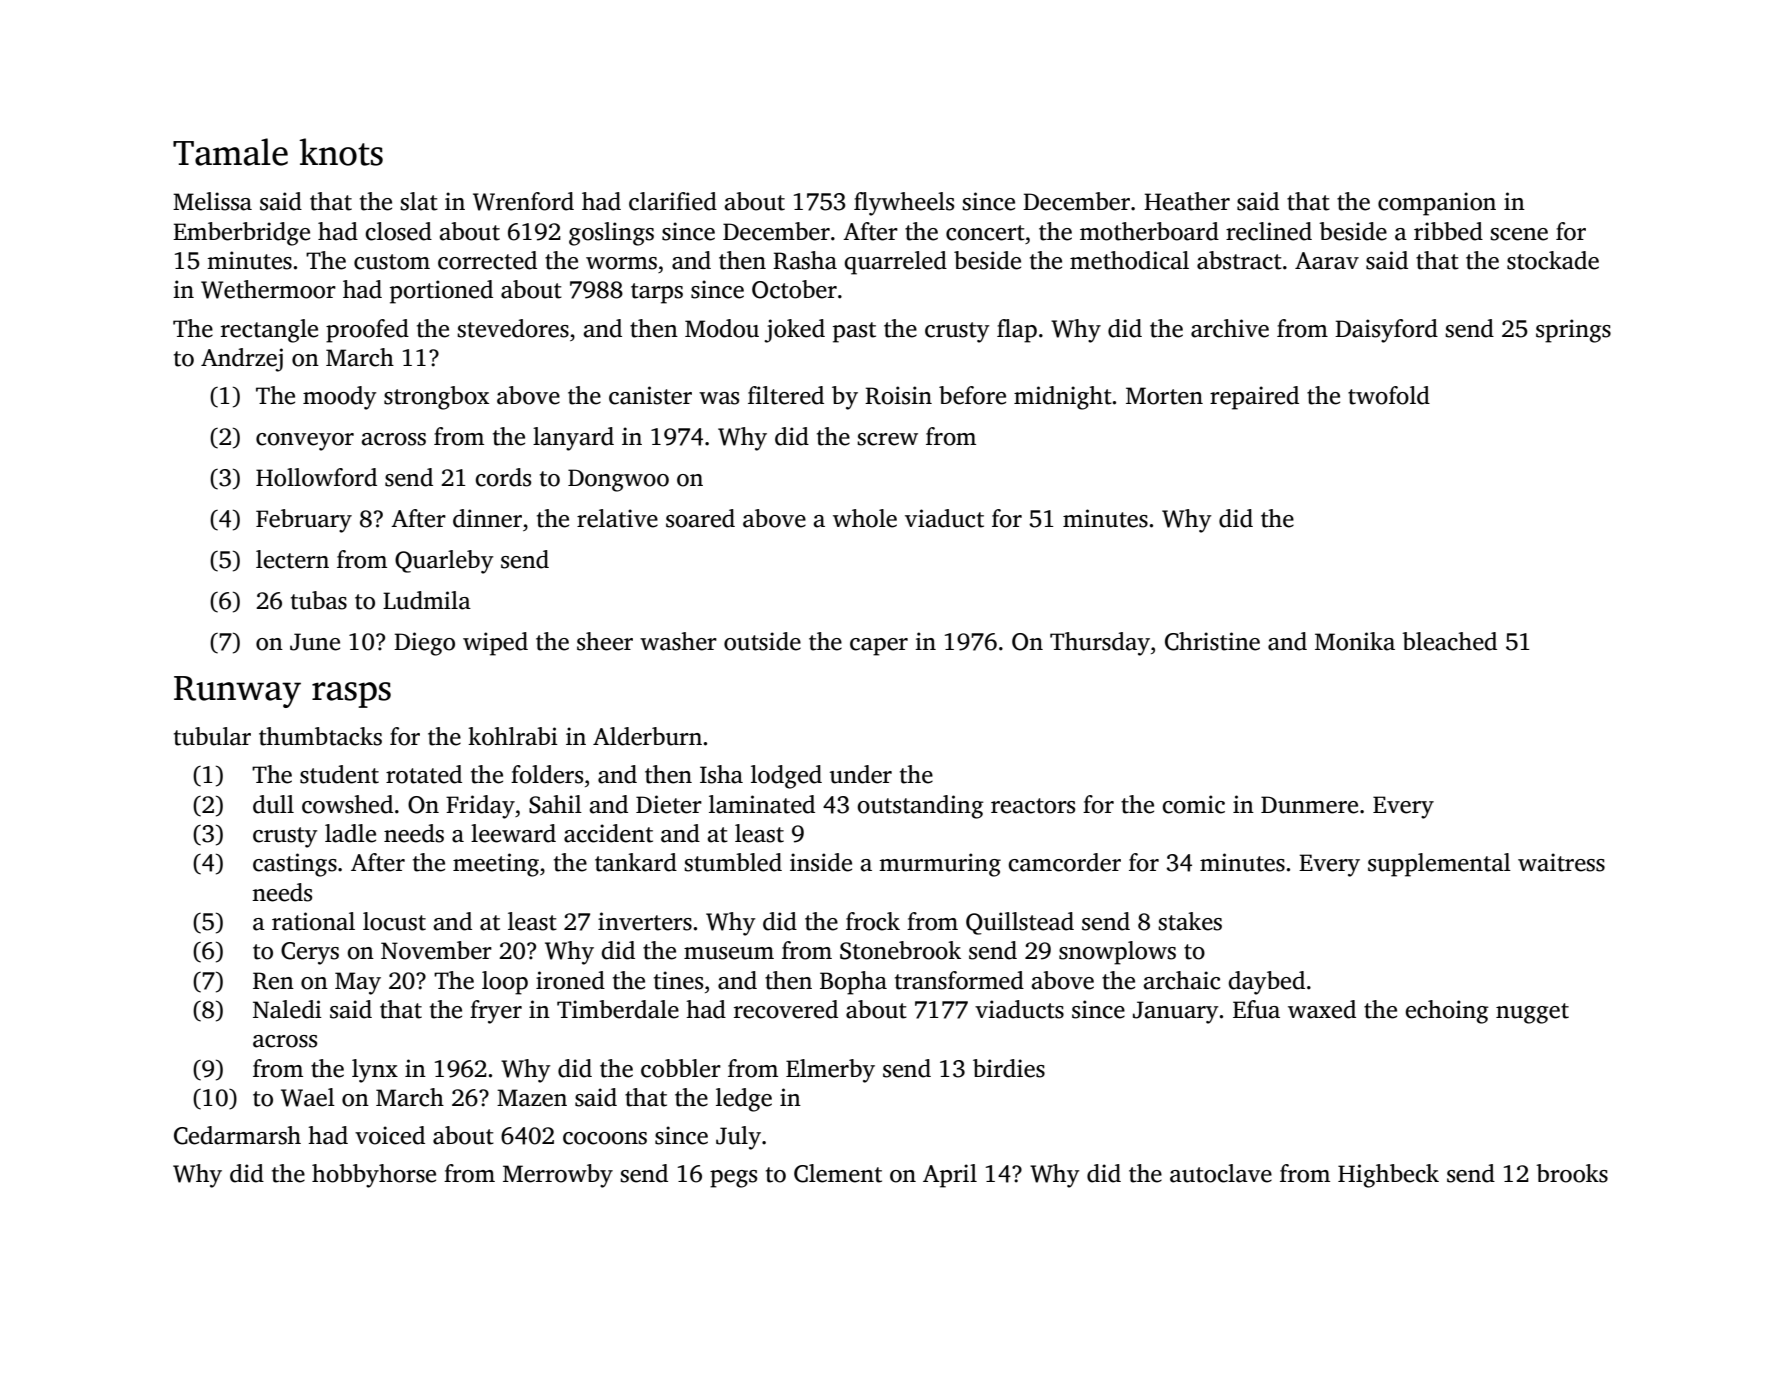  I want to click on murmuring, so click(940, 865).
